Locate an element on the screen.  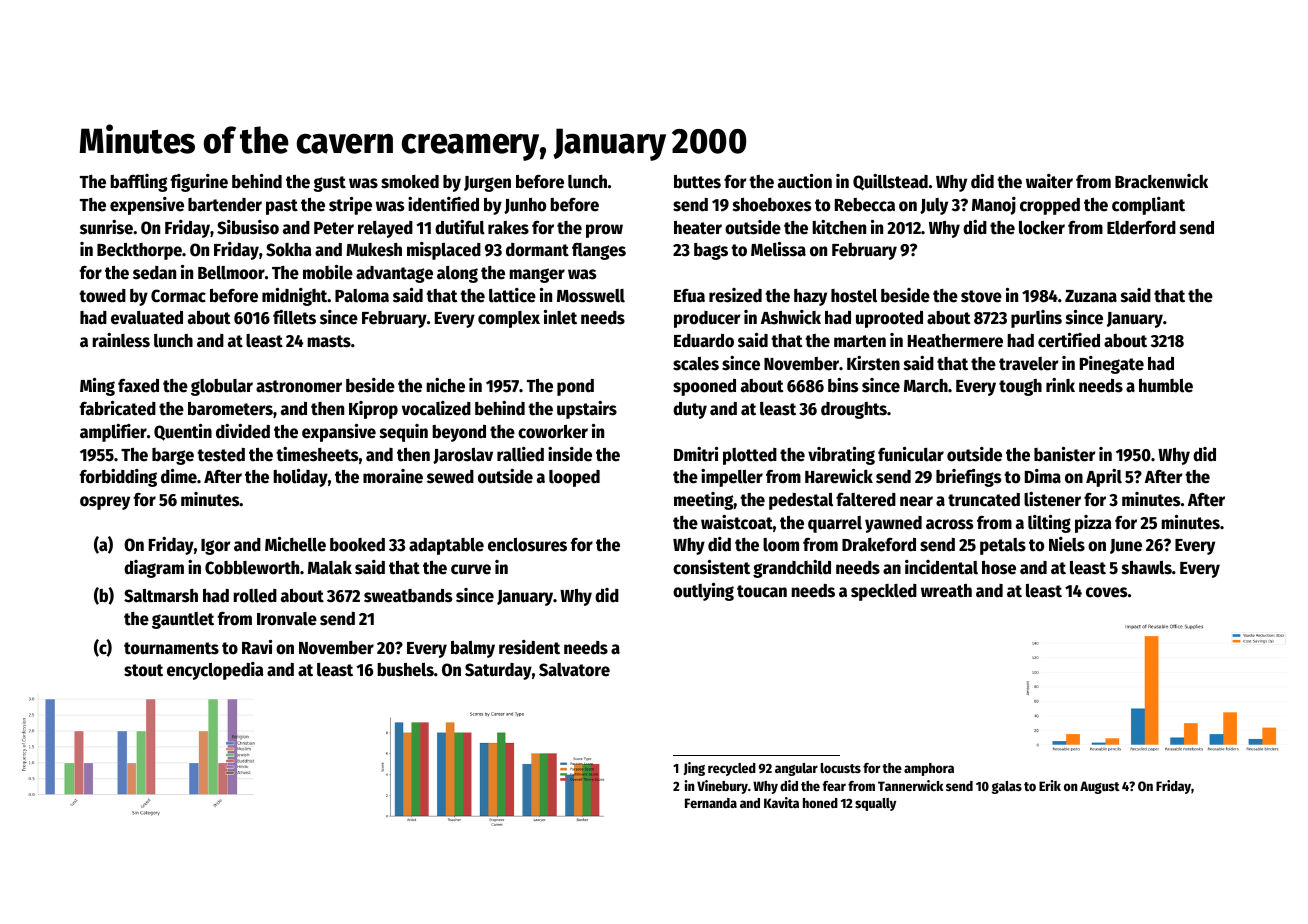
buttes is located at coordinates (697, 182).
